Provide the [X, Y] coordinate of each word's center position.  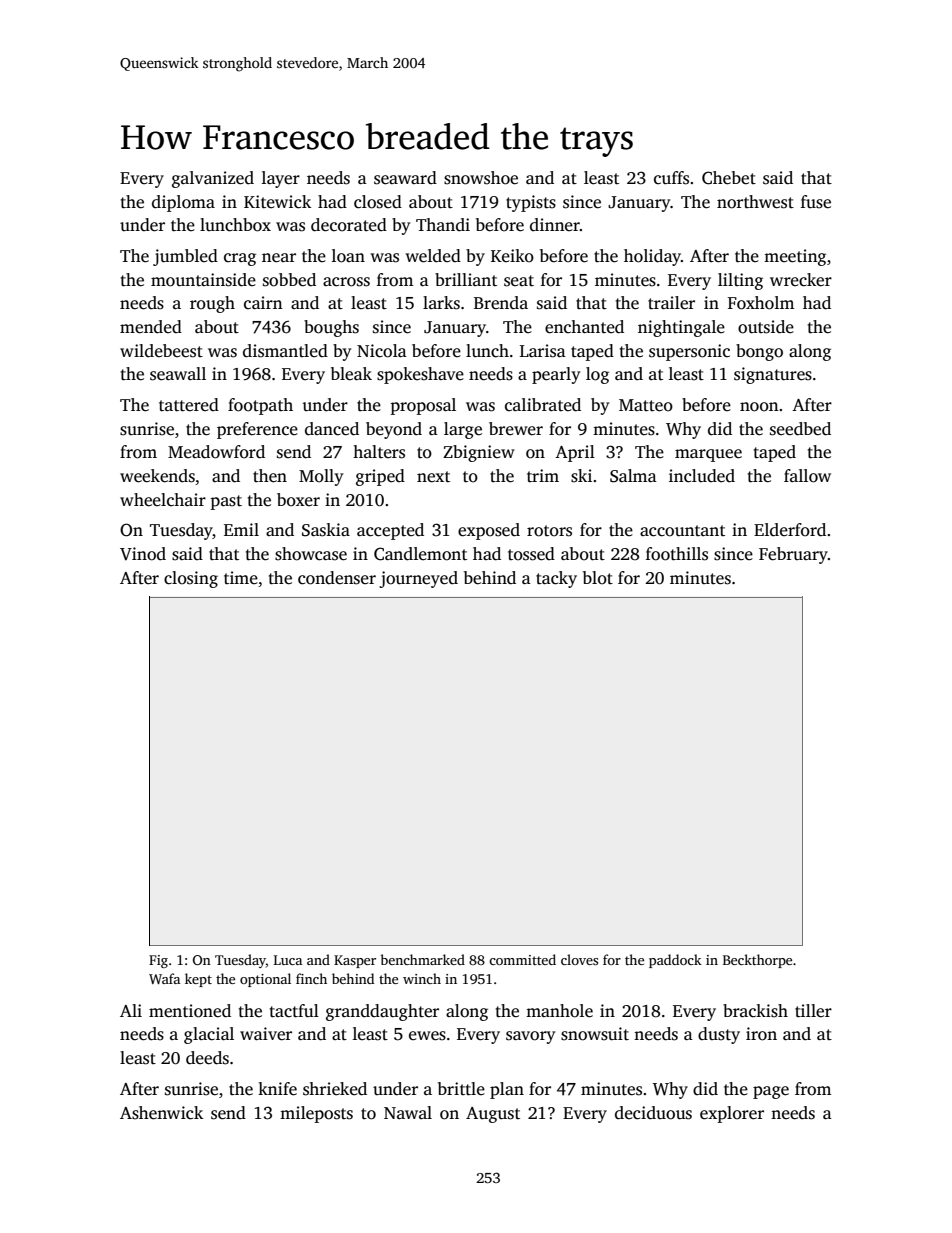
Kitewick [277, 202]
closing [191, 579]
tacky [556, 579]
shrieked [335, 1089]
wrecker [801, 280]
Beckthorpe [757, 961]
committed [522, 959]
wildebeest [161, 351]
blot [598, 578]
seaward [405, 178]
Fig [158, 961]
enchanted [584, 327]
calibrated [543, 405]
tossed [531, 554]
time [241, 578]
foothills [677, 554]
